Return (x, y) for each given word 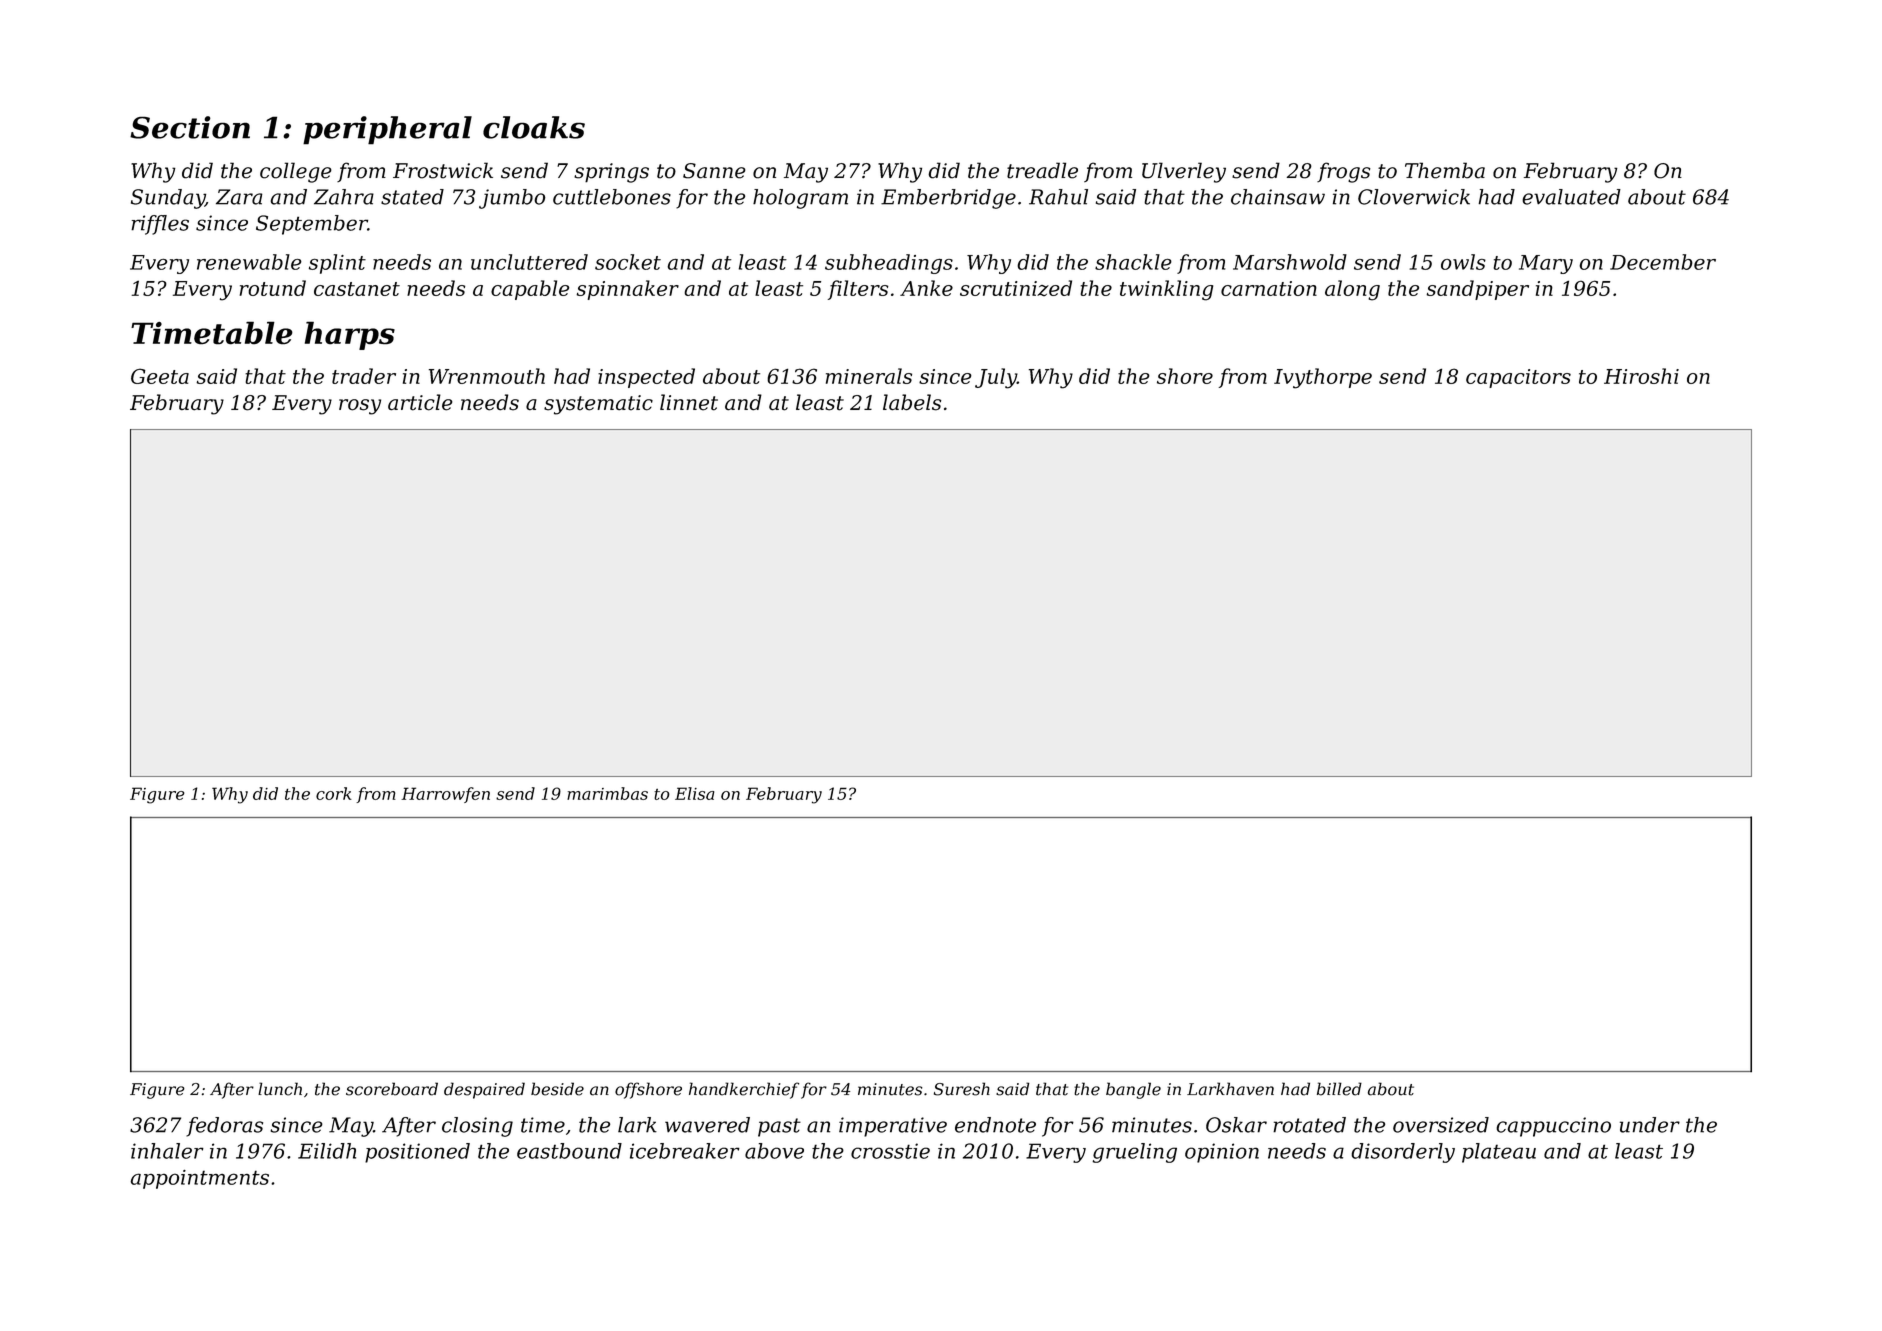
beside (557, 1089)
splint (337, 264)
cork (334, 793)
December (1663, 262)
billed (1339, 1089)
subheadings (889, 264)
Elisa (694, 793)
